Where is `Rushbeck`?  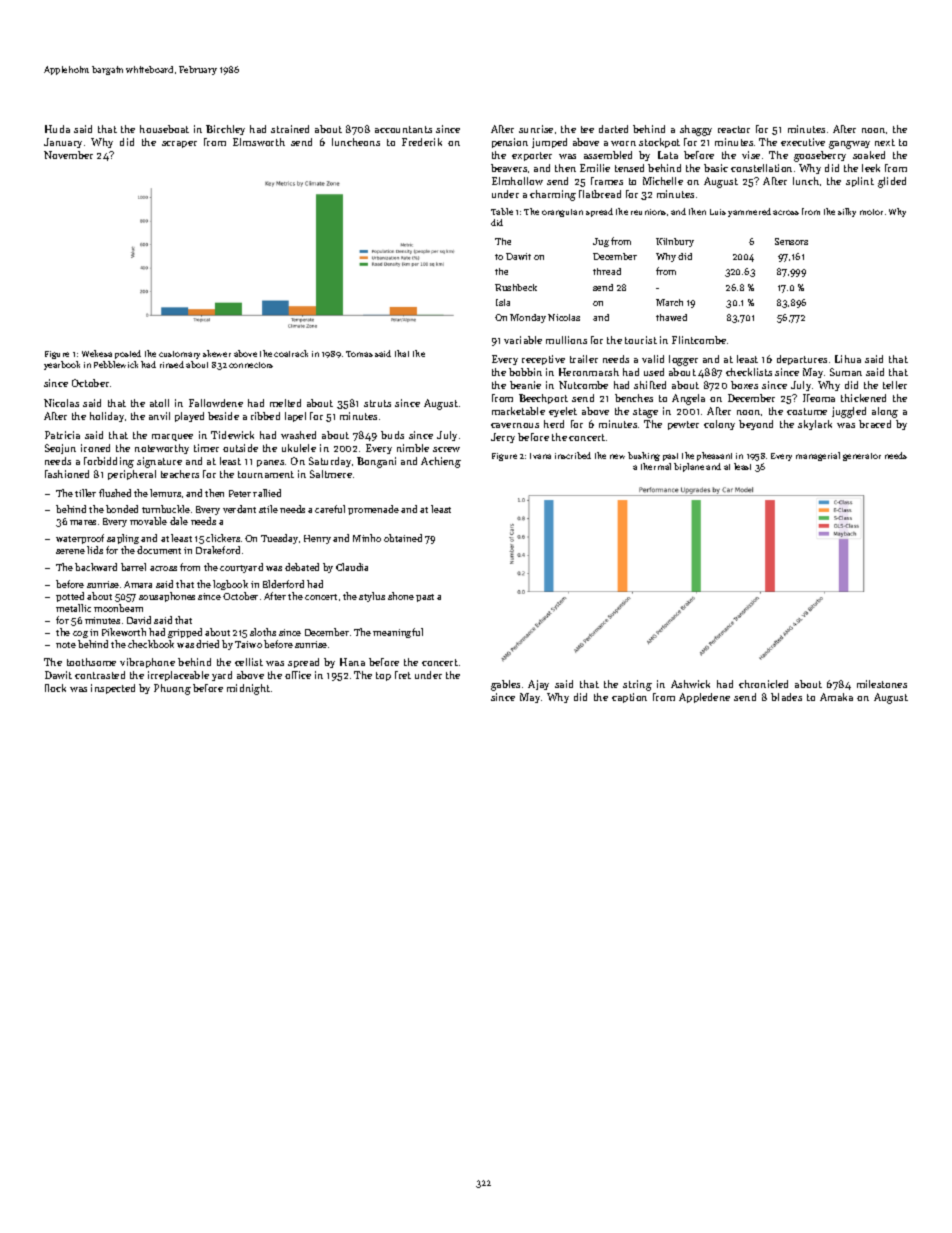 Rushbeck is located at coordinates (516, 287).
